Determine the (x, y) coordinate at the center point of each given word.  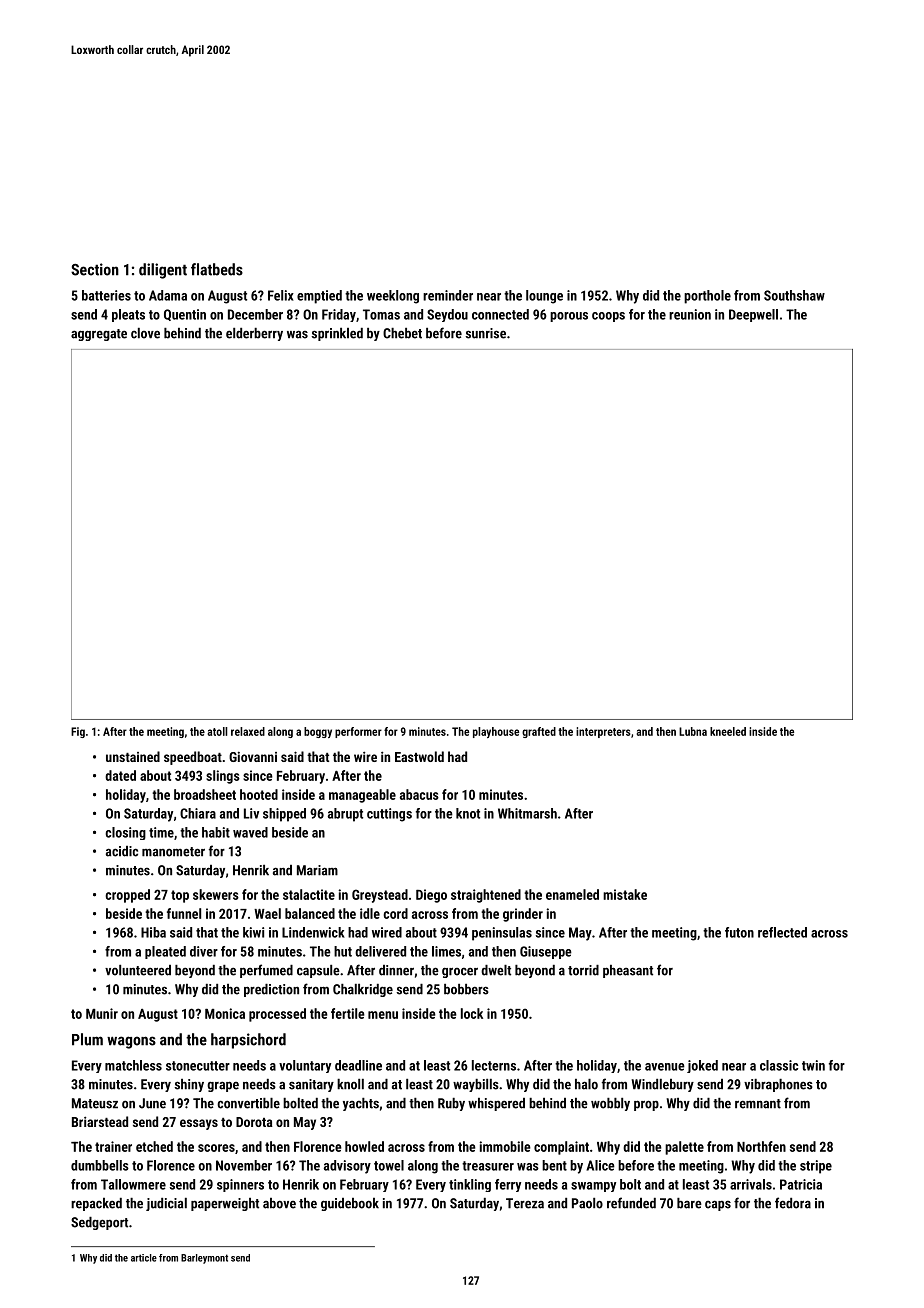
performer (358, 732)
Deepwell (753, 315)
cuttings (389, 815)
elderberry (254, 334)
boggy (318, 732)
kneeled (728, 731)
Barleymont (204, 1259)
